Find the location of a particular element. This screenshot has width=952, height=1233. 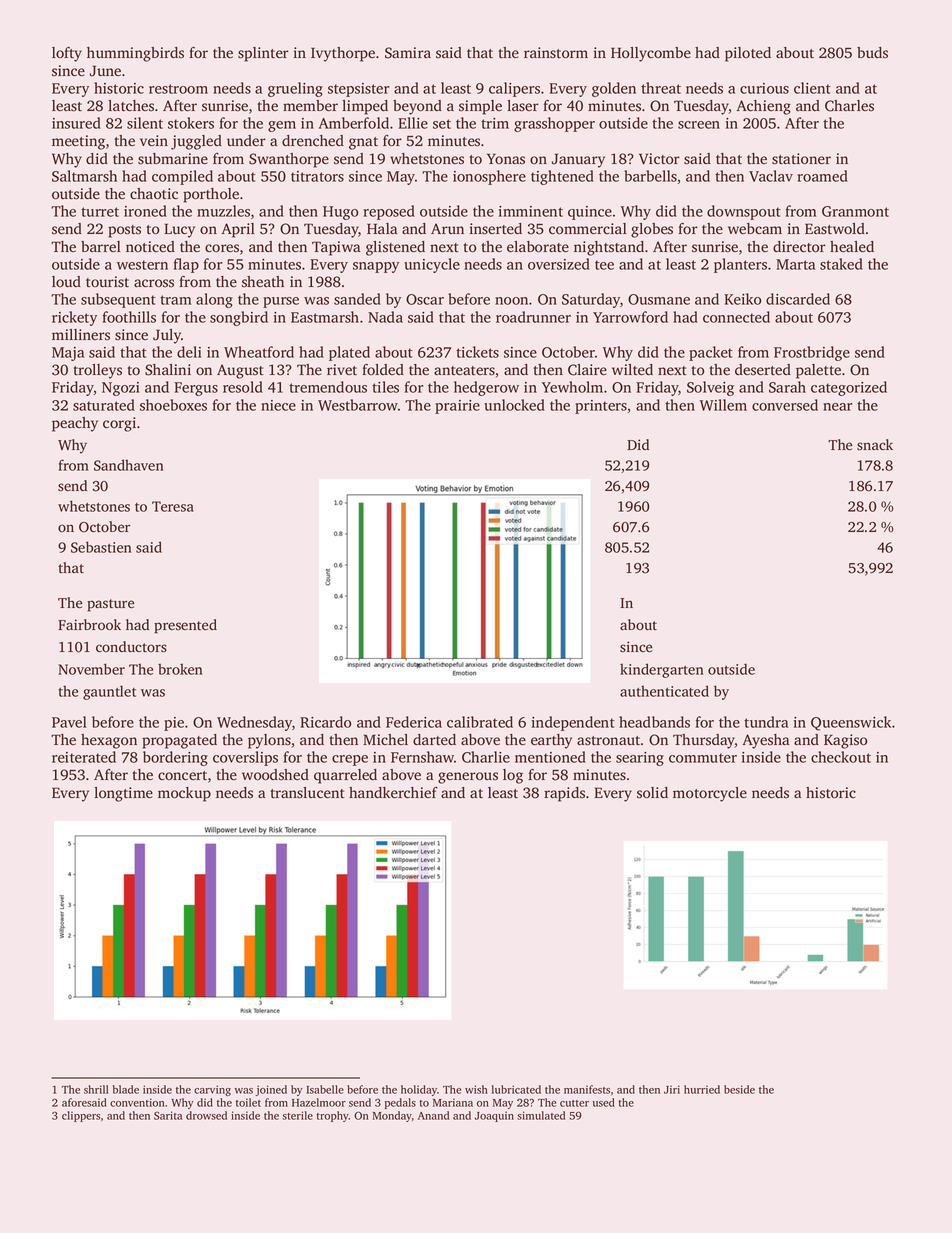

milliners is located at coordinates (81, 335).
